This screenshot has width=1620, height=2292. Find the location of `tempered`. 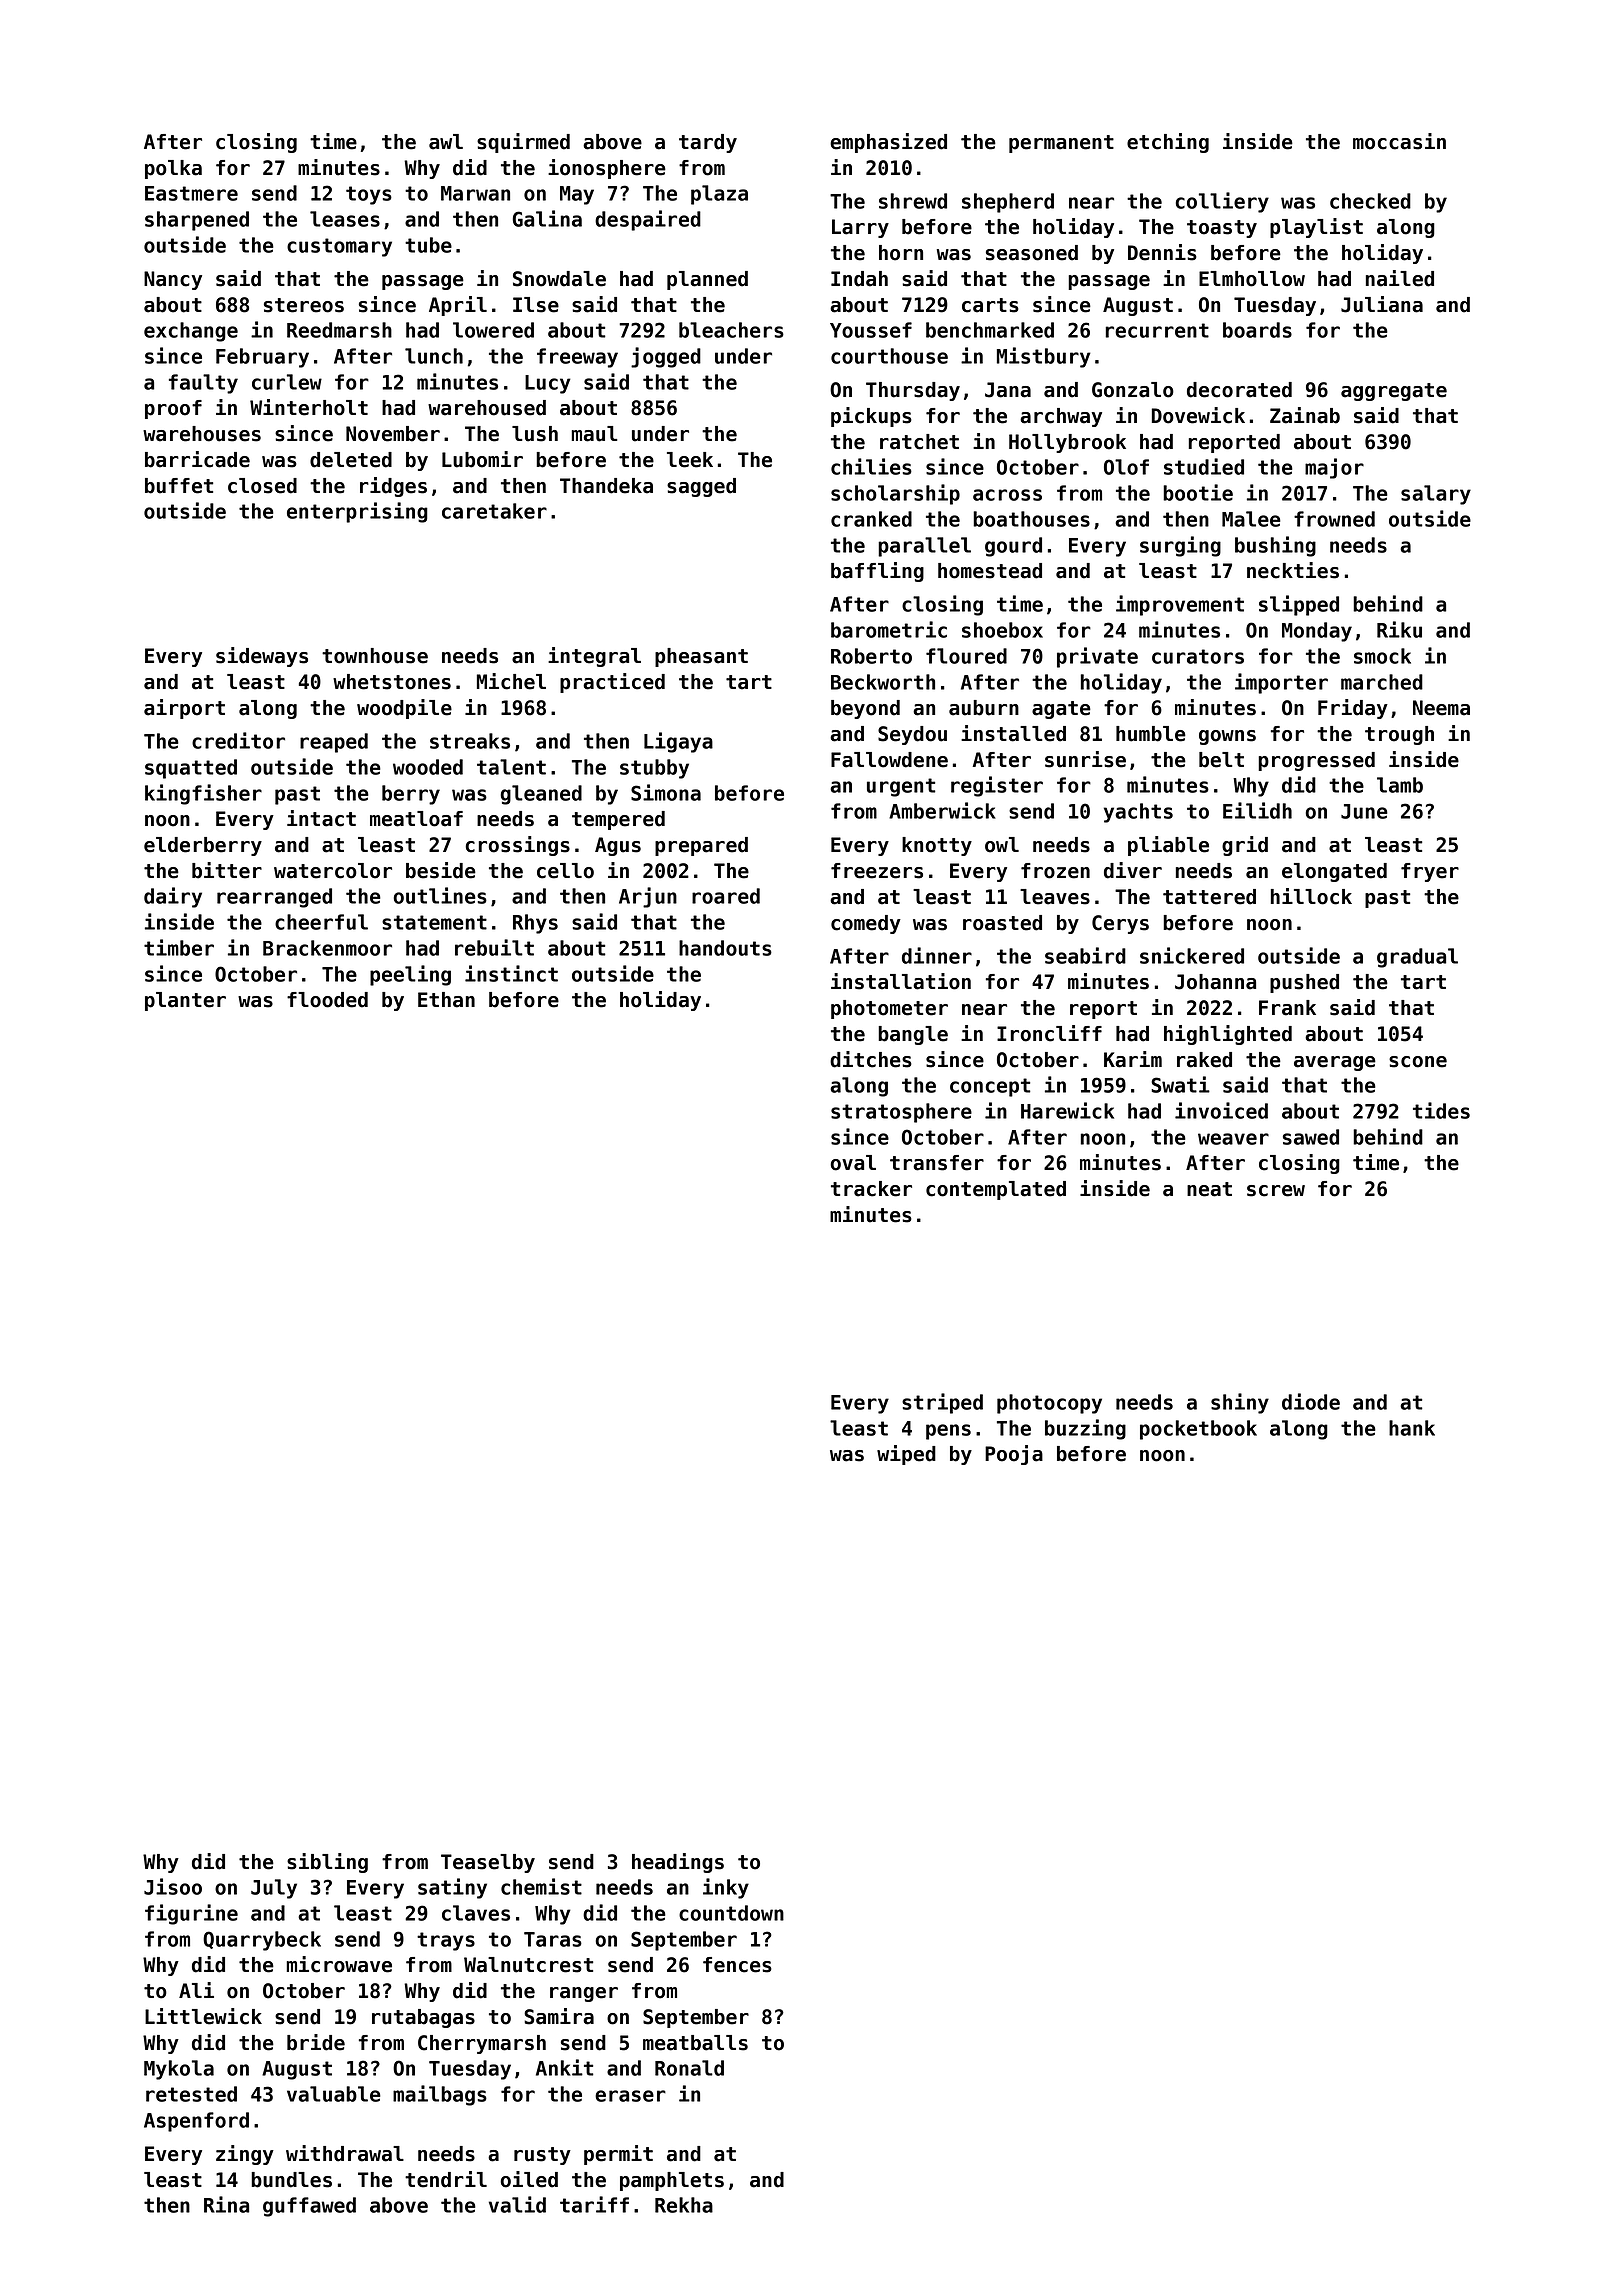

tempered is located at coordinates (618, 820).
